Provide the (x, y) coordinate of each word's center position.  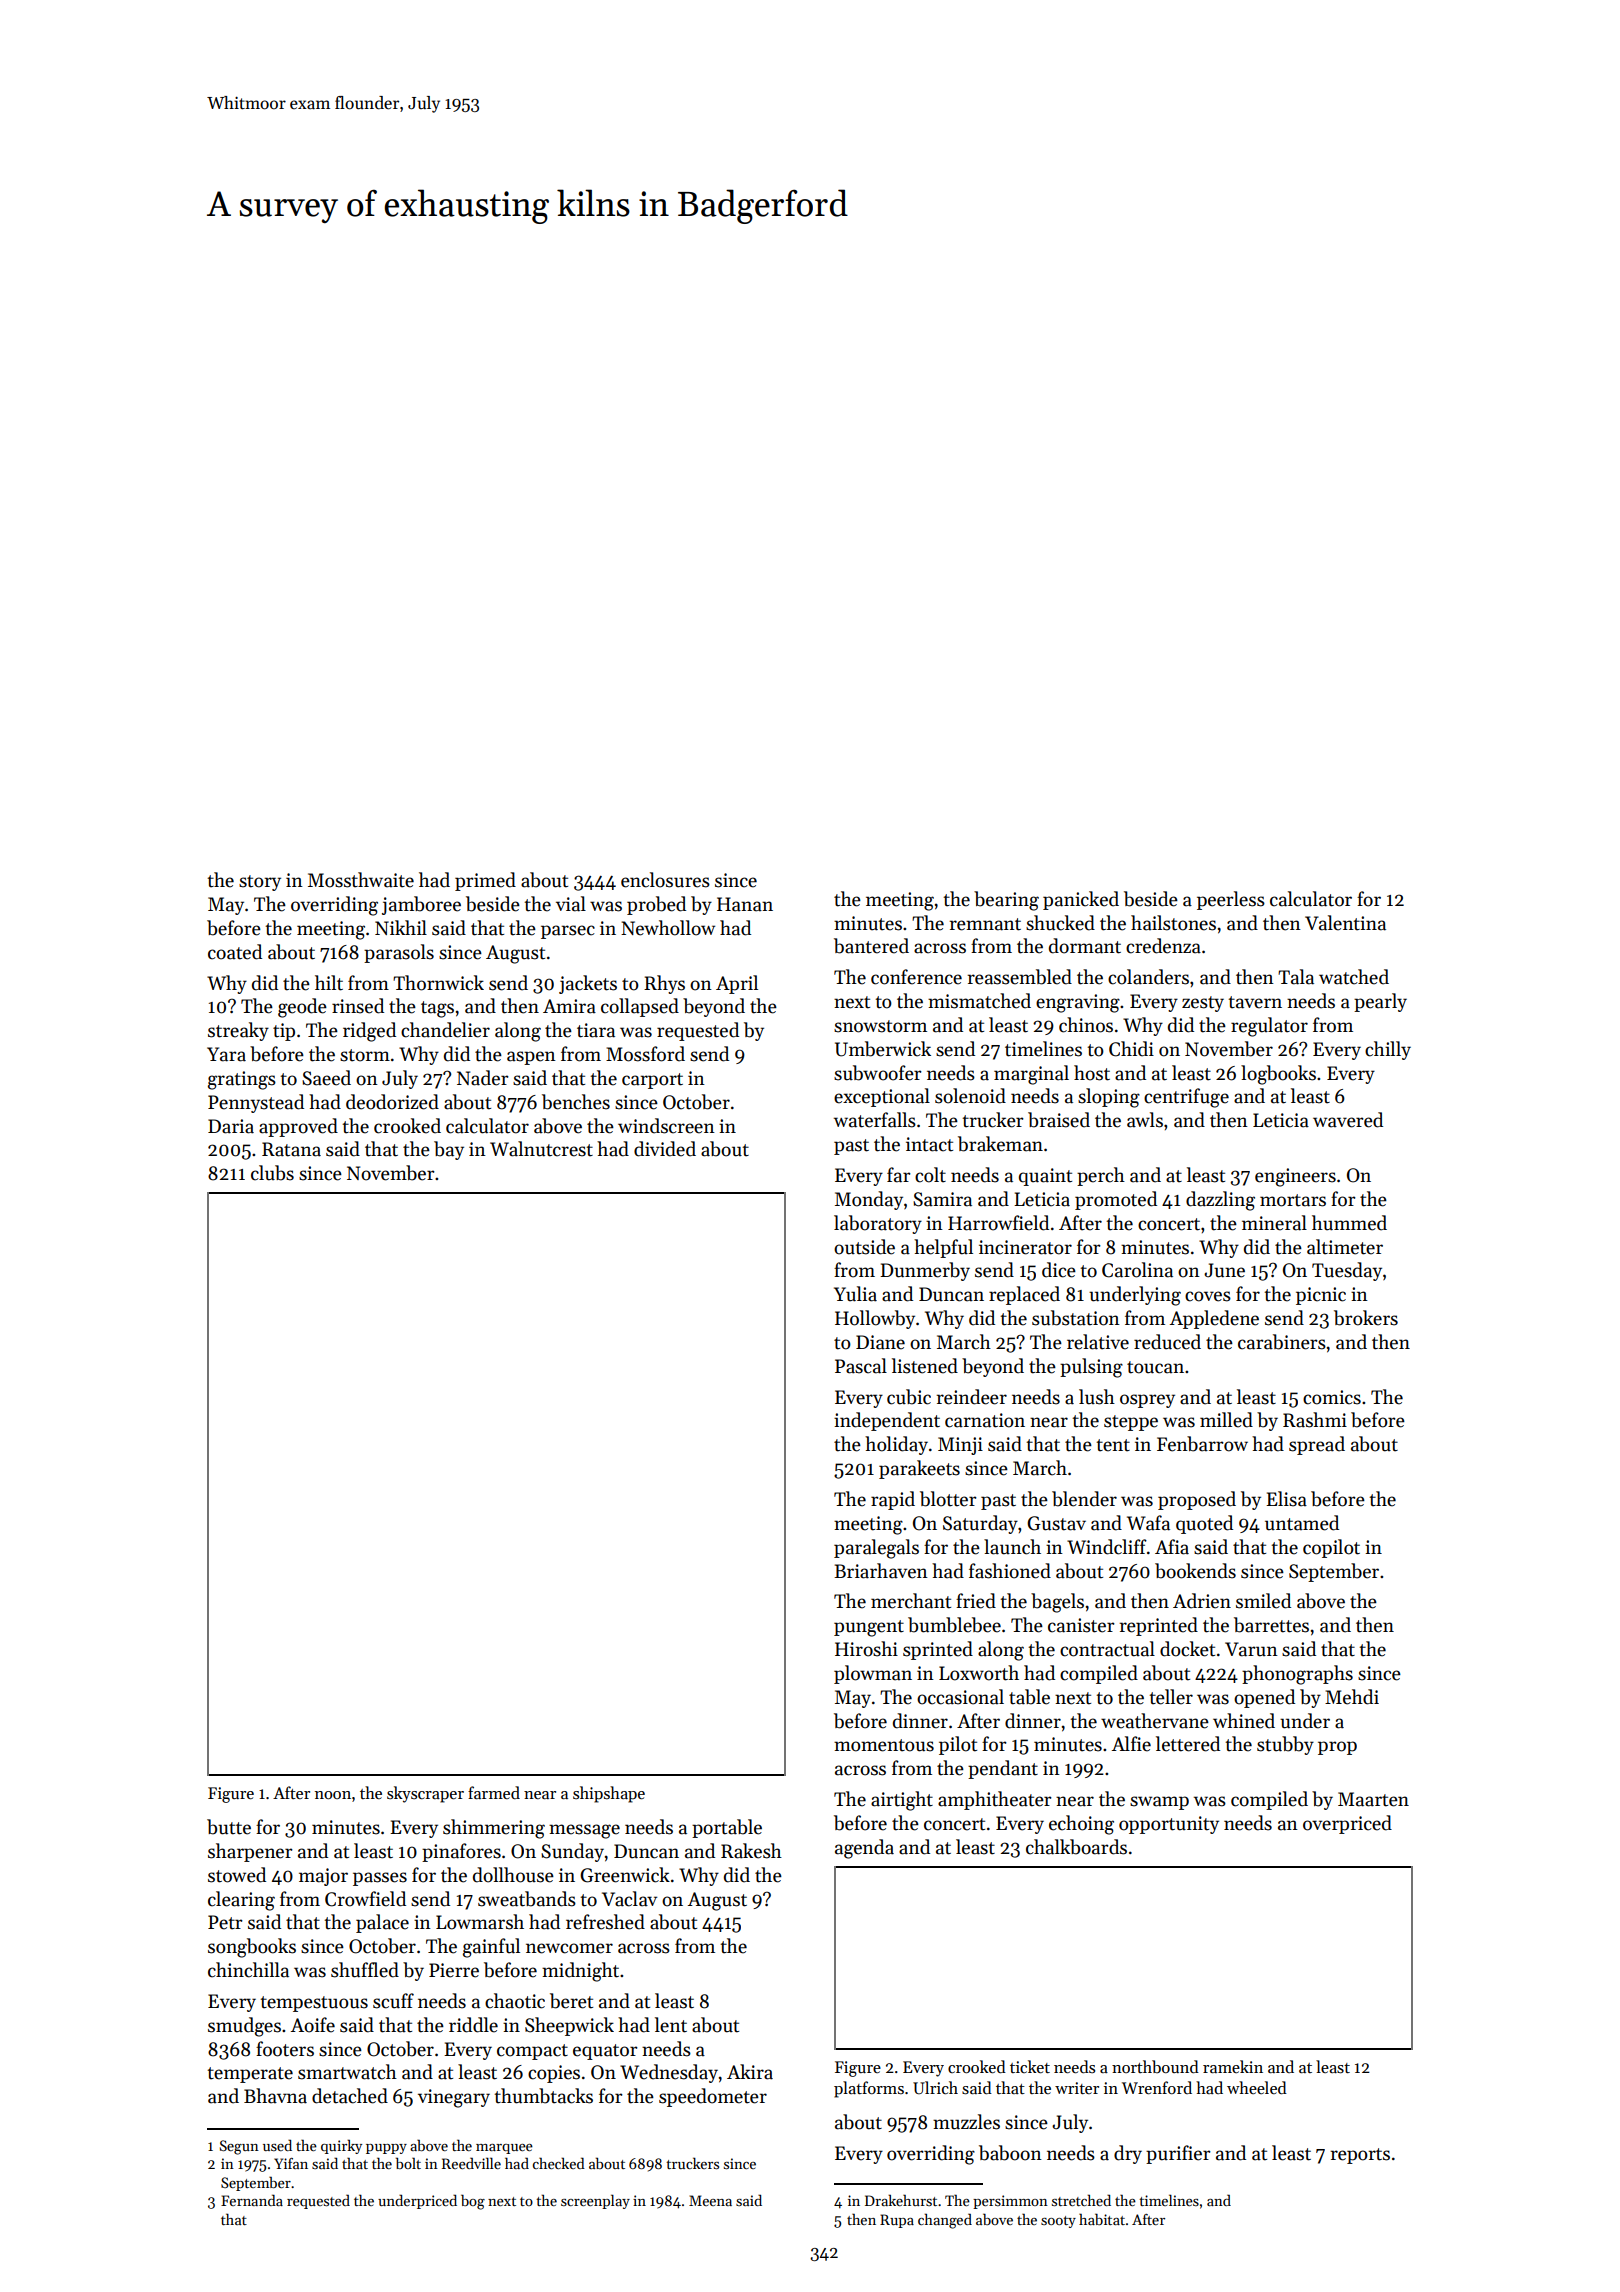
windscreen (666, 1126)
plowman (873, 1674)
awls (1145, 1120)
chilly (1388, 1050)
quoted (1204, 1524)
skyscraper (425, 1794)
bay (449, 1150)
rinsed (358, 1006)
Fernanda (252, 2200)
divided (665, 1149)
